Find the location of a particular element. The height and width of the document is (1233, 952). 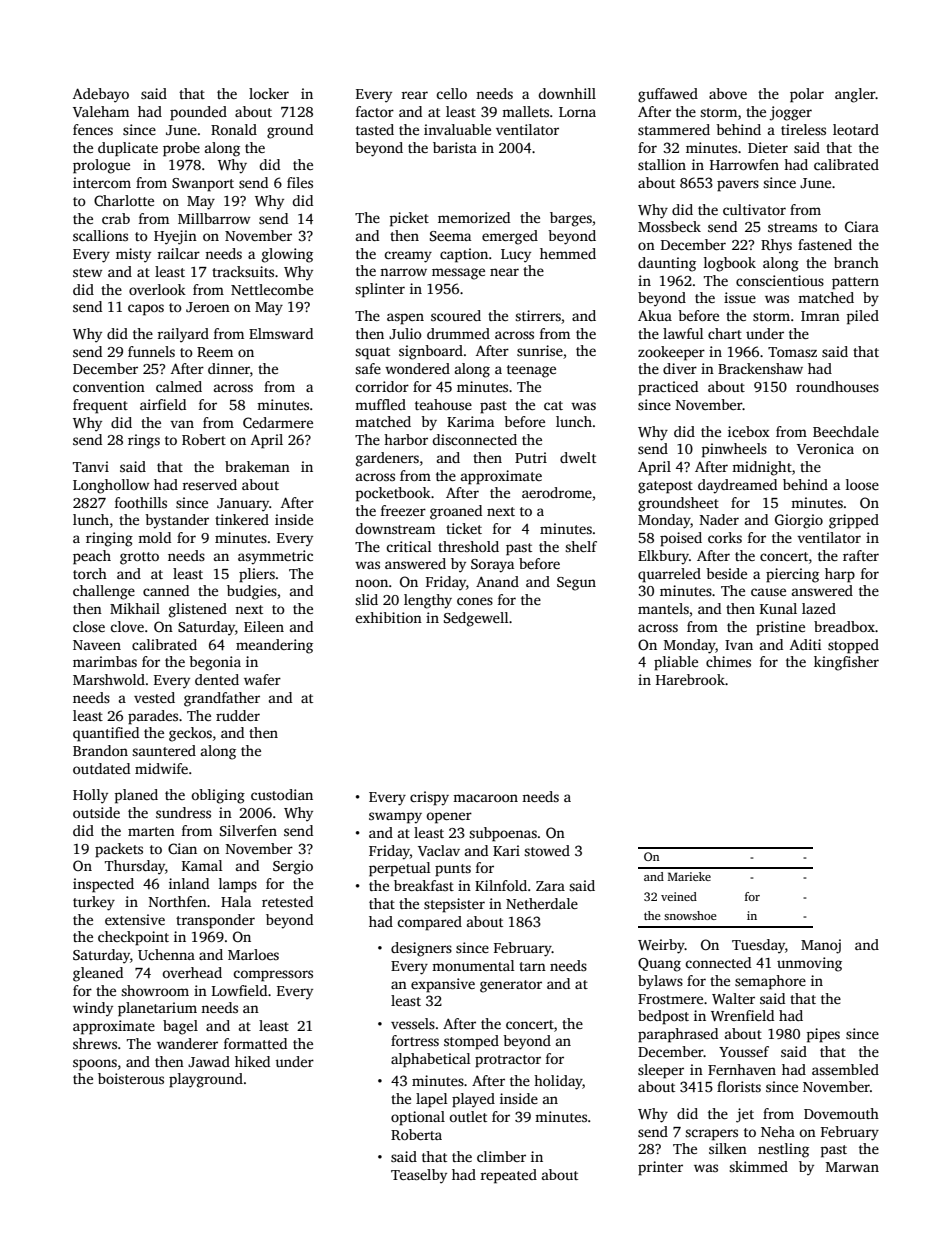

Dieter is located at coordinates (768, 147).
